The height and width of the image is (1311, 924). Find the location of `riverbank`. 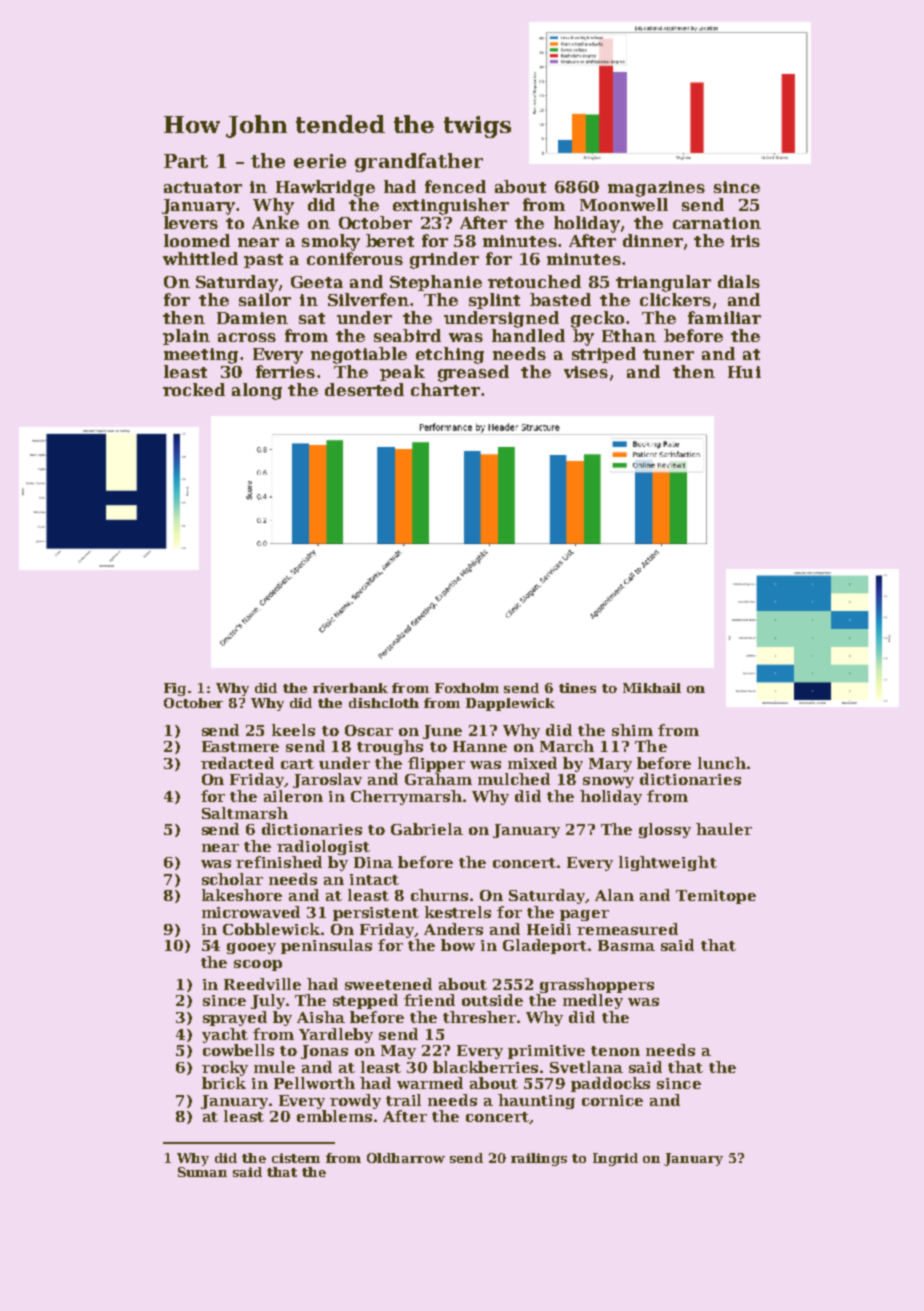

riverbank is located at coordinates (350, 688).
